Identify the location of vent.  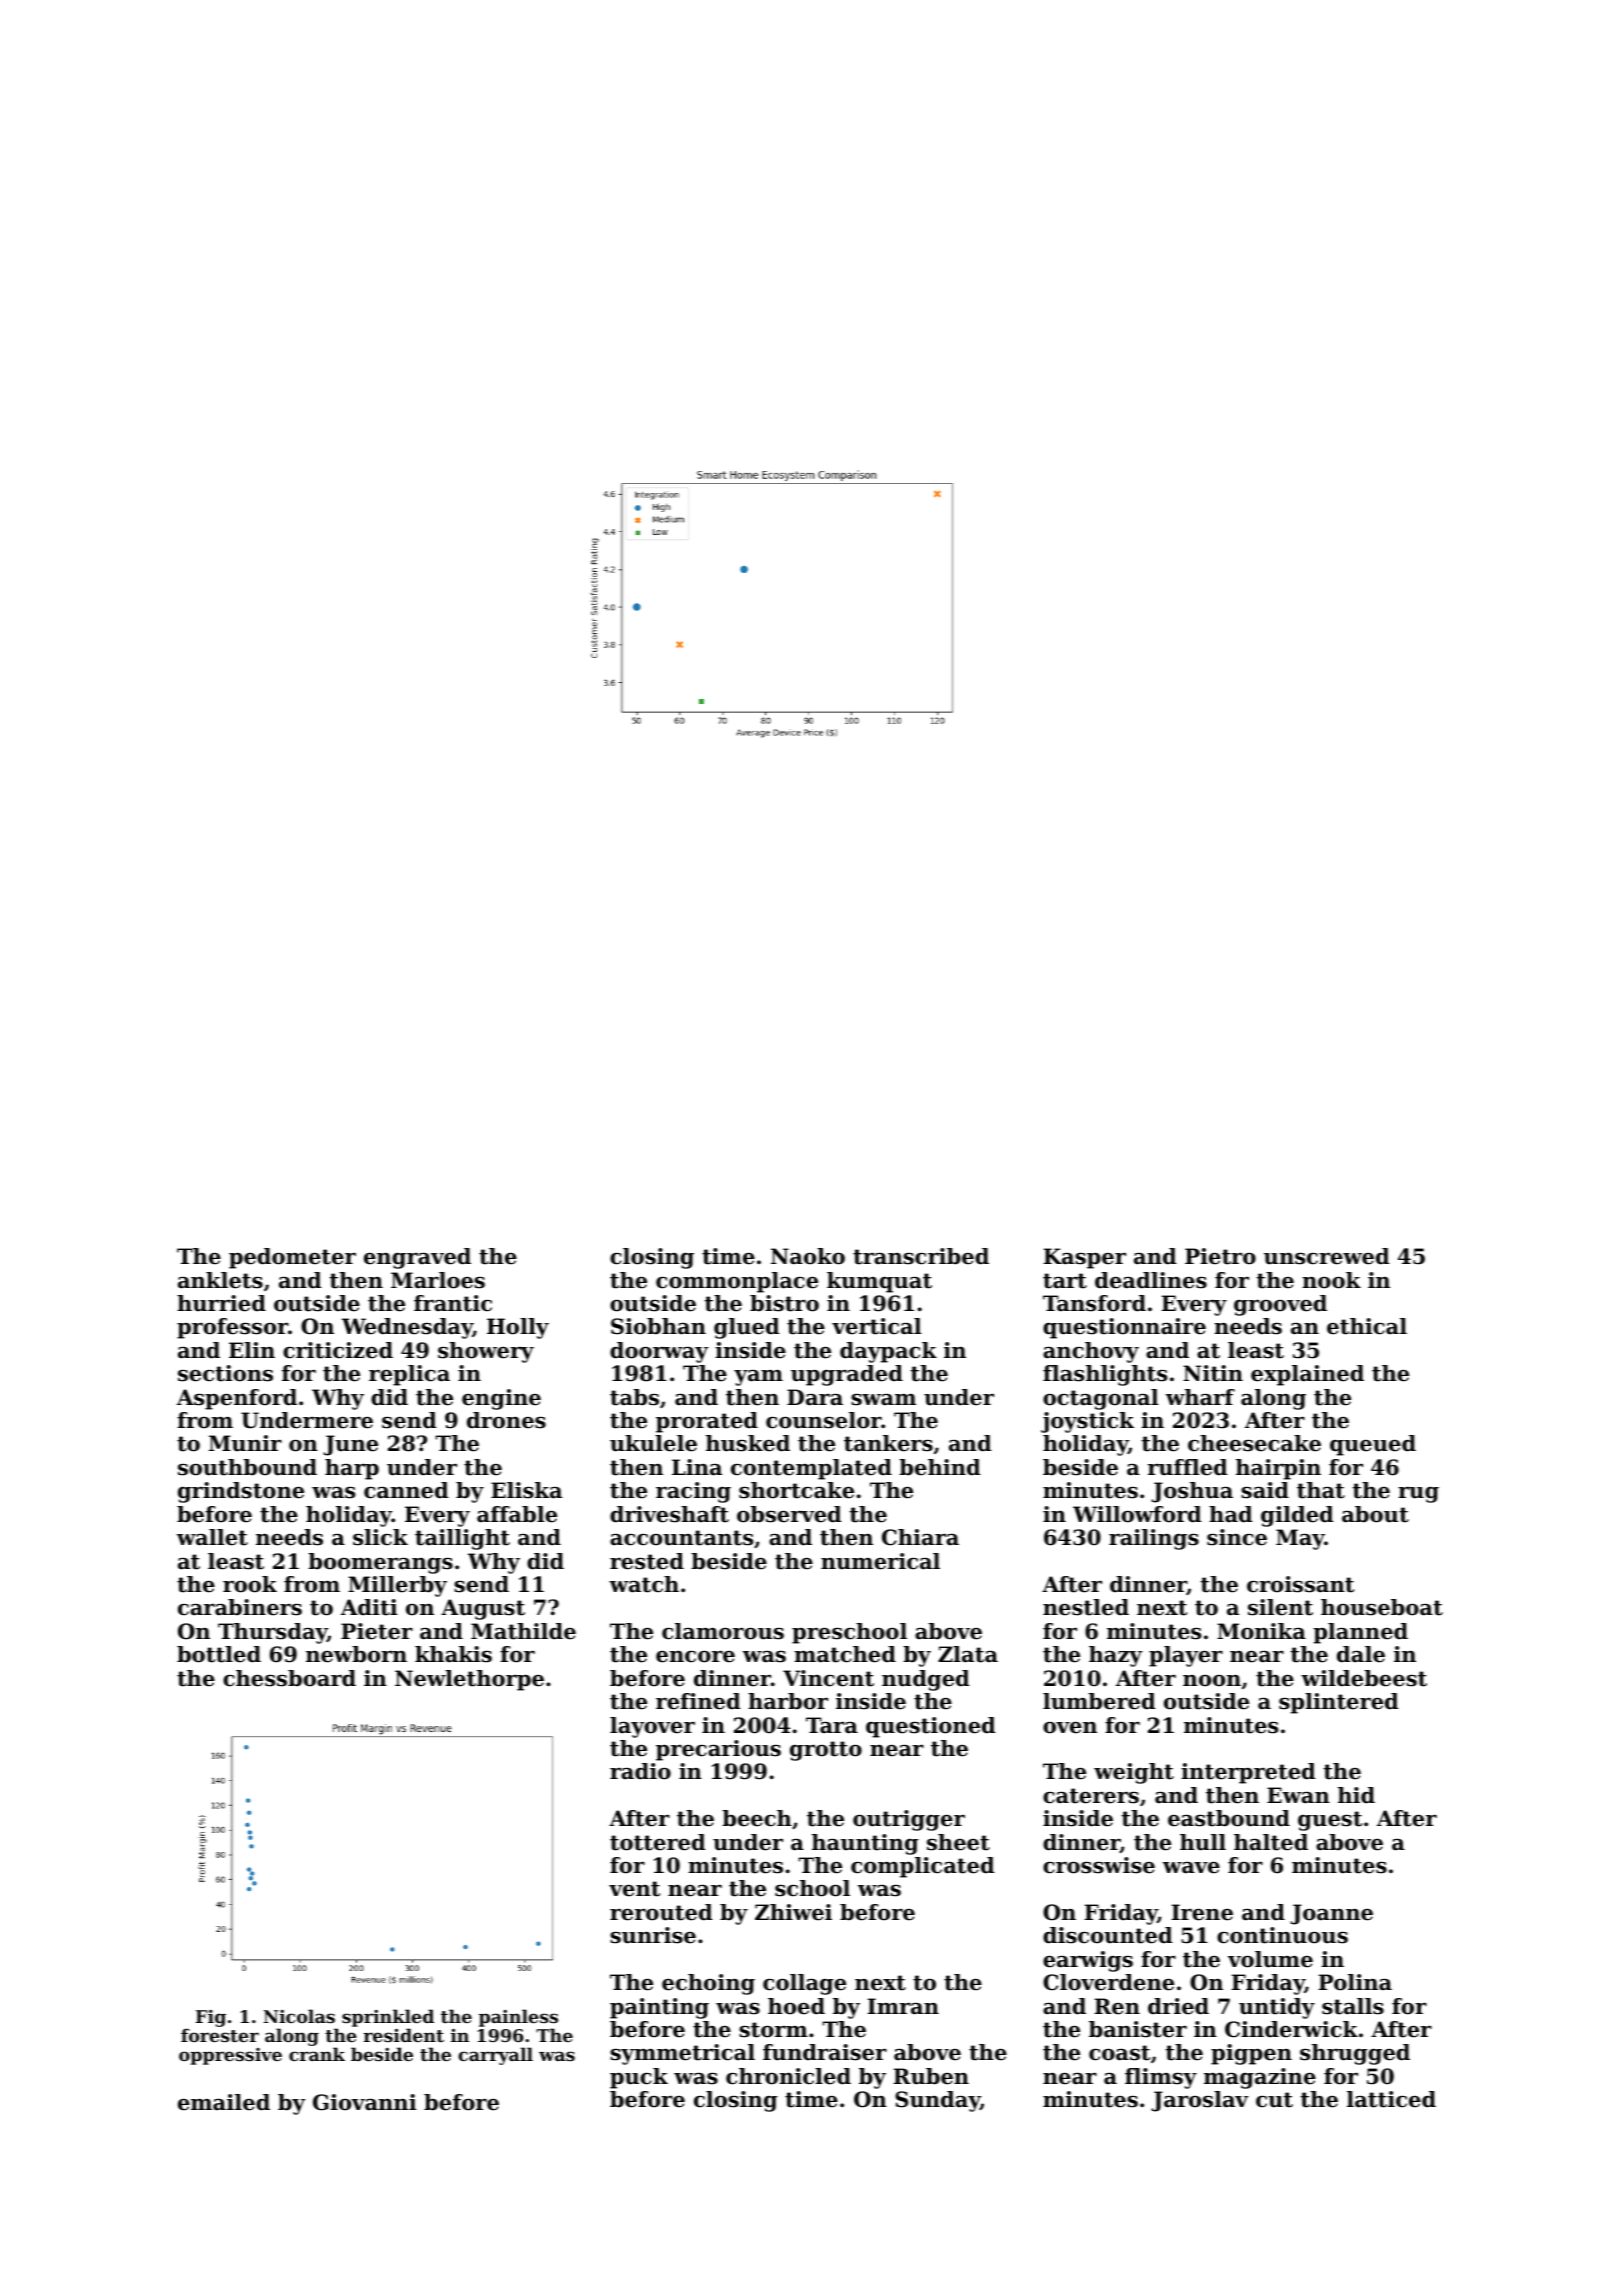
(634, 1889).
